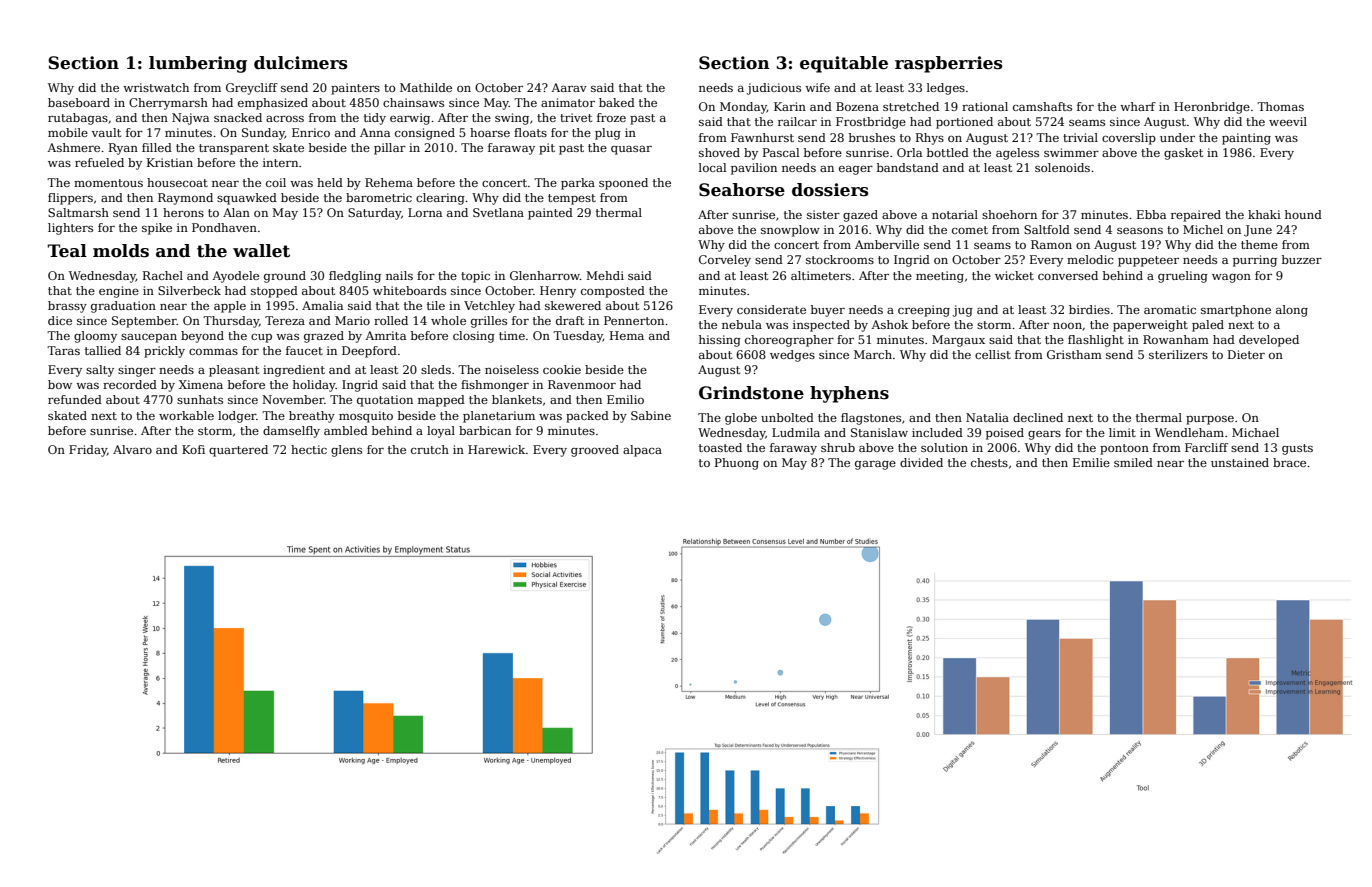  I want to click on workable, so click(186, 415).
